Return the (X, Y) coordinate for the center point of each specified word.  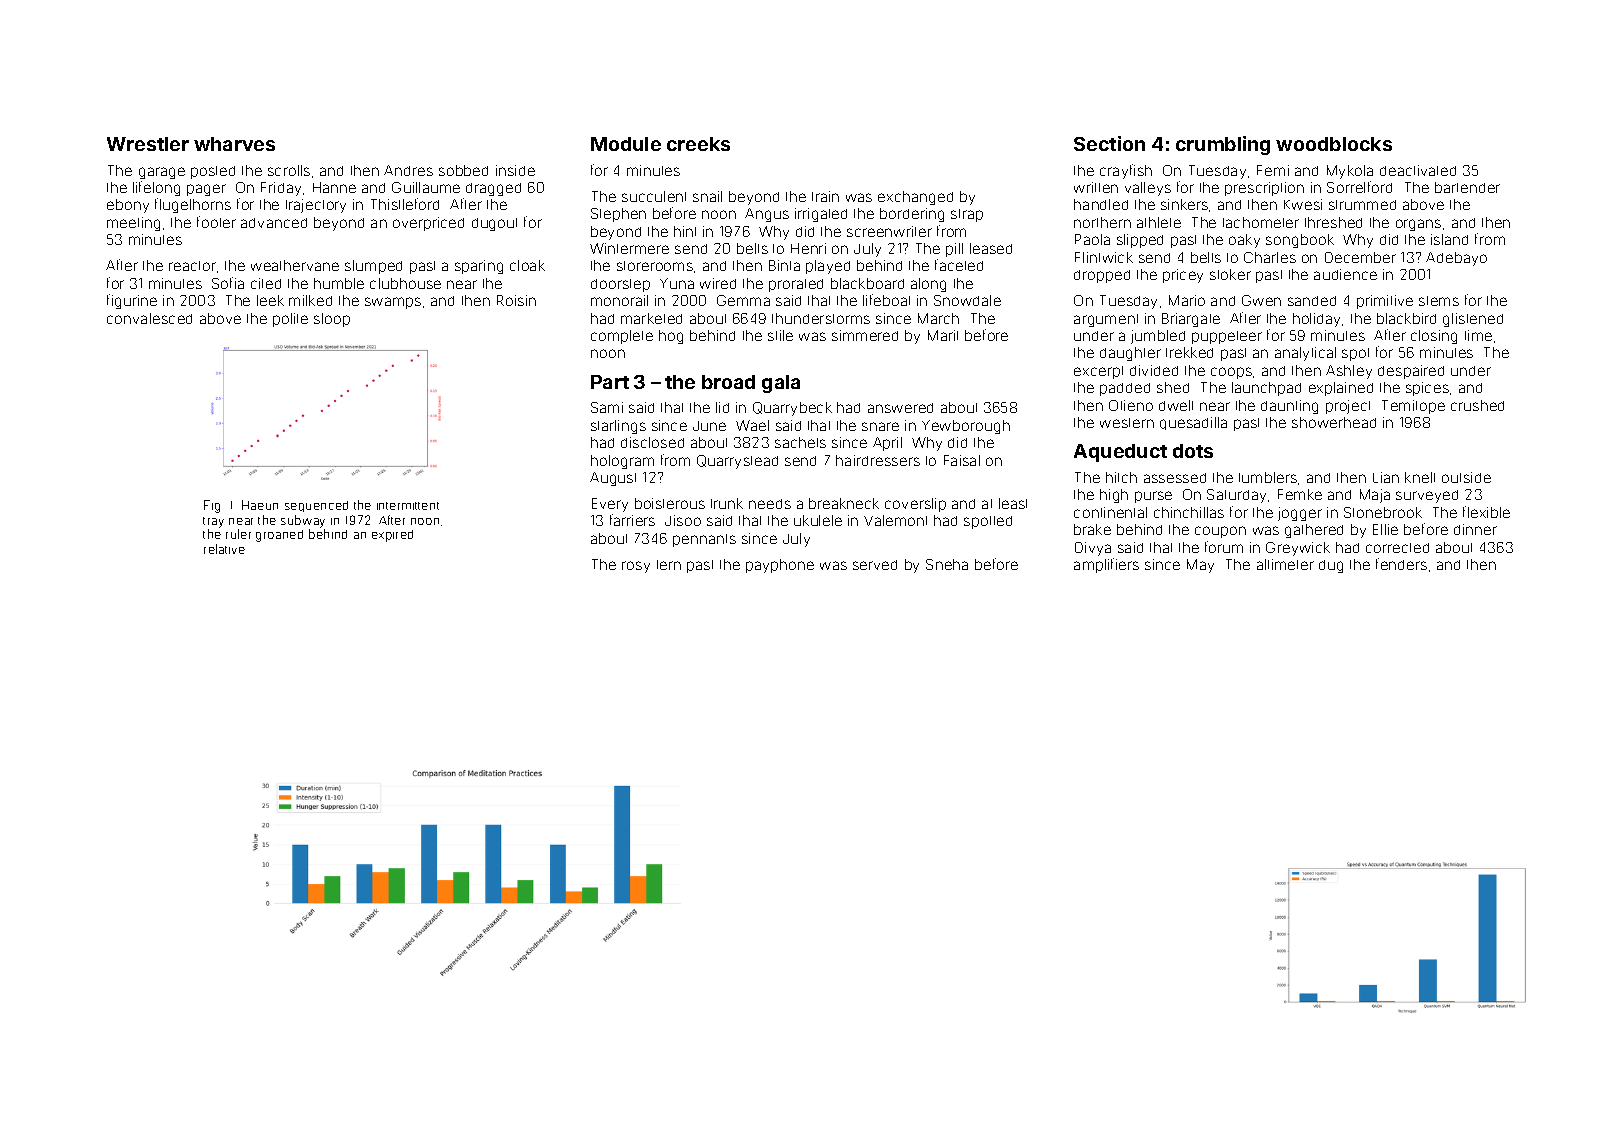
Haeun (260, 505)
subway (303, 521)
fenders (1401, 564)
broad (728, 382)
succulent (654, 196)
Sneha (947, 564)
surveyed (1427, 496)
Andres (408, 170)
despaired (1411, 372)
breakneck (844, 503)
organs (1418, 225)
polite (290, 320)
